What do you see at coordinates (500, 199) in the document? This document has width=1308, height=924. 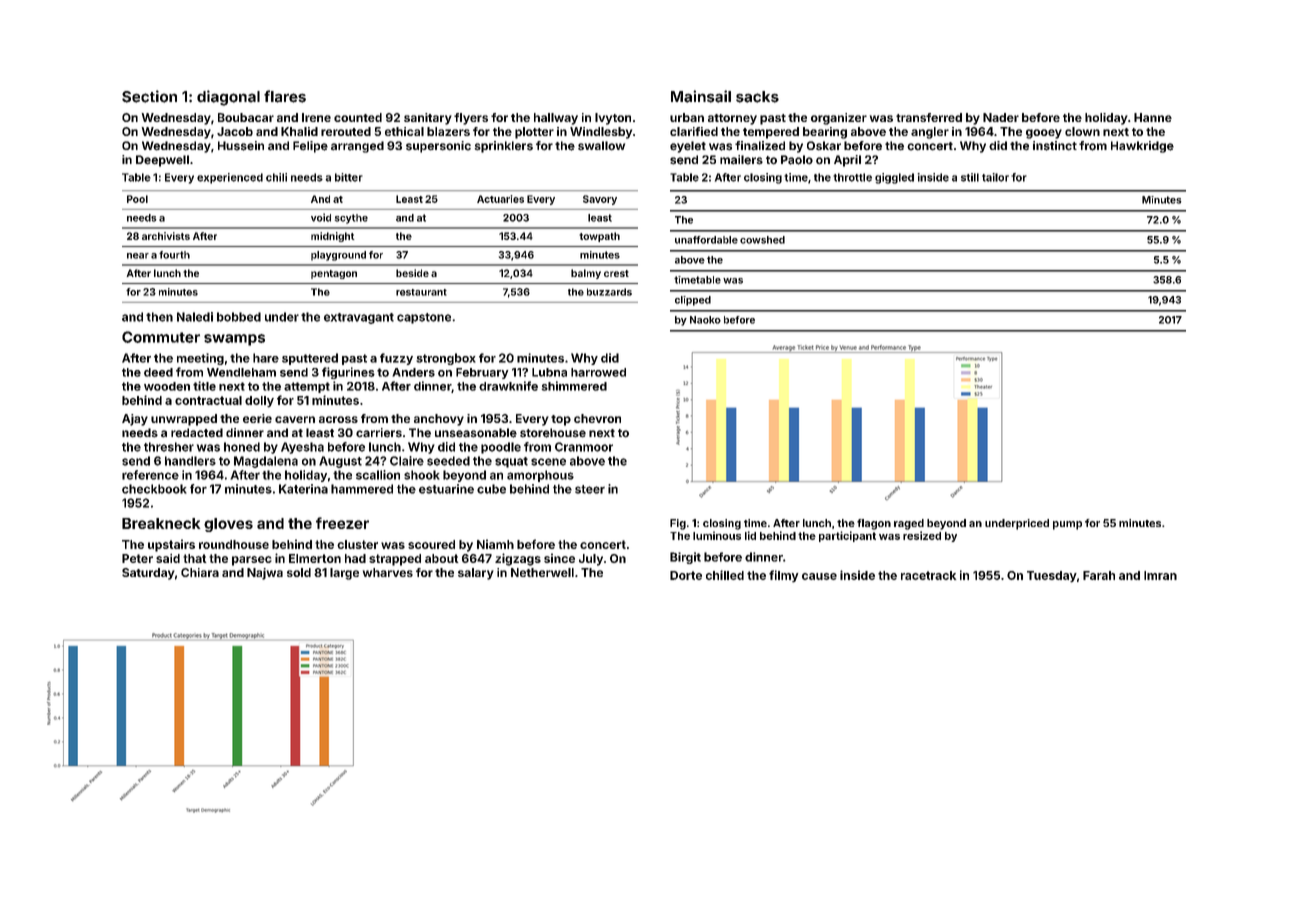 I see `Actuaries` at bounding box center [500, 199].
